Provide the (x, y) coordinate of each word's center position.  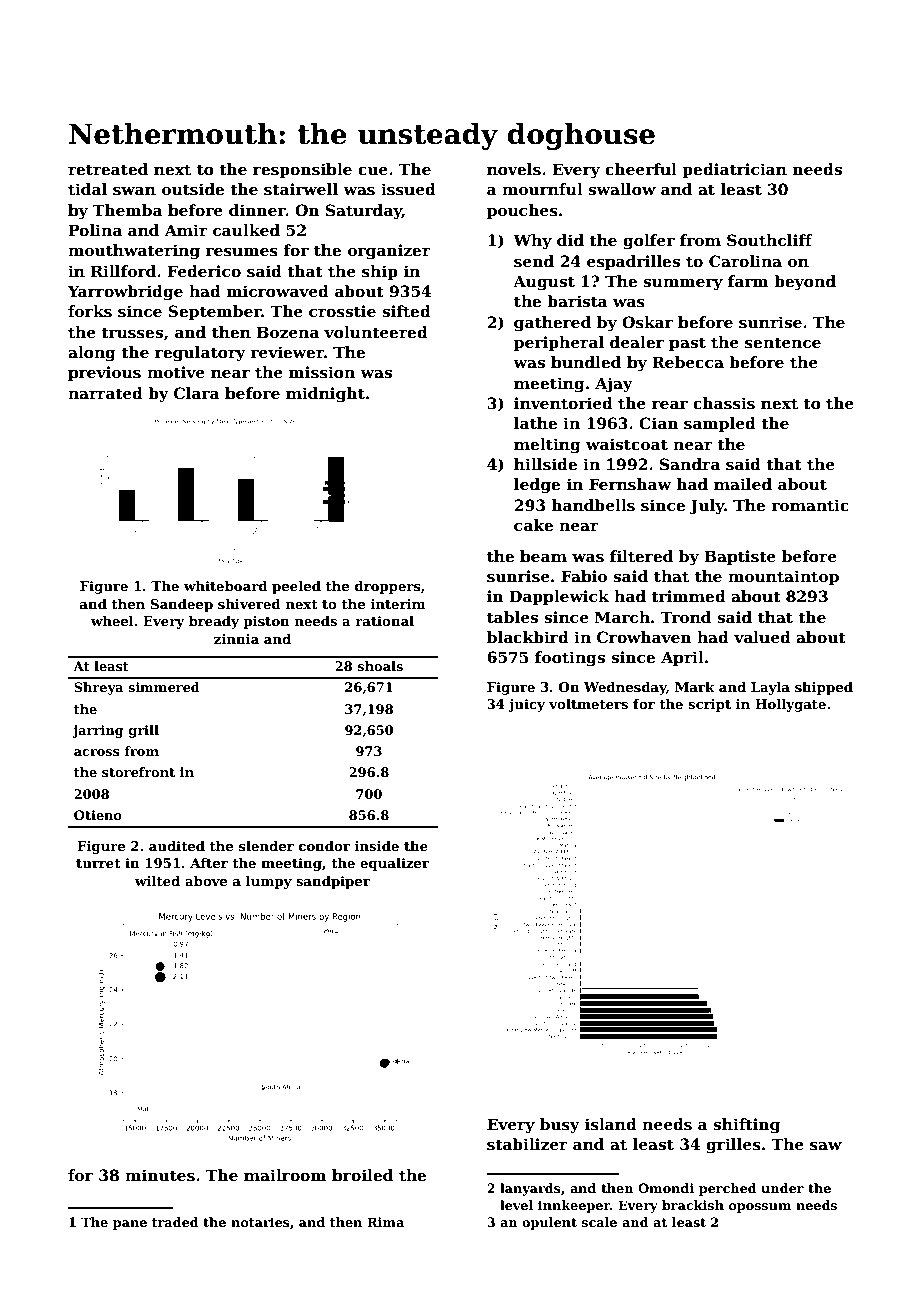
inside (377, 846)
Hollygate (790, 705)
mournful (542, 189)
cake (533, 525)
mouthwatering (134, 252)
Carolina (745, 261)
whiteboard (226, 586)
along (92, 354)
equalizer (394, 864)
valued (762, 637)
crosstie (342, 311)
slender (266, 846)
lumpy (269, 882)
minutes (160, 1175)
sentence (783, 343)
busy (560, 1126)
